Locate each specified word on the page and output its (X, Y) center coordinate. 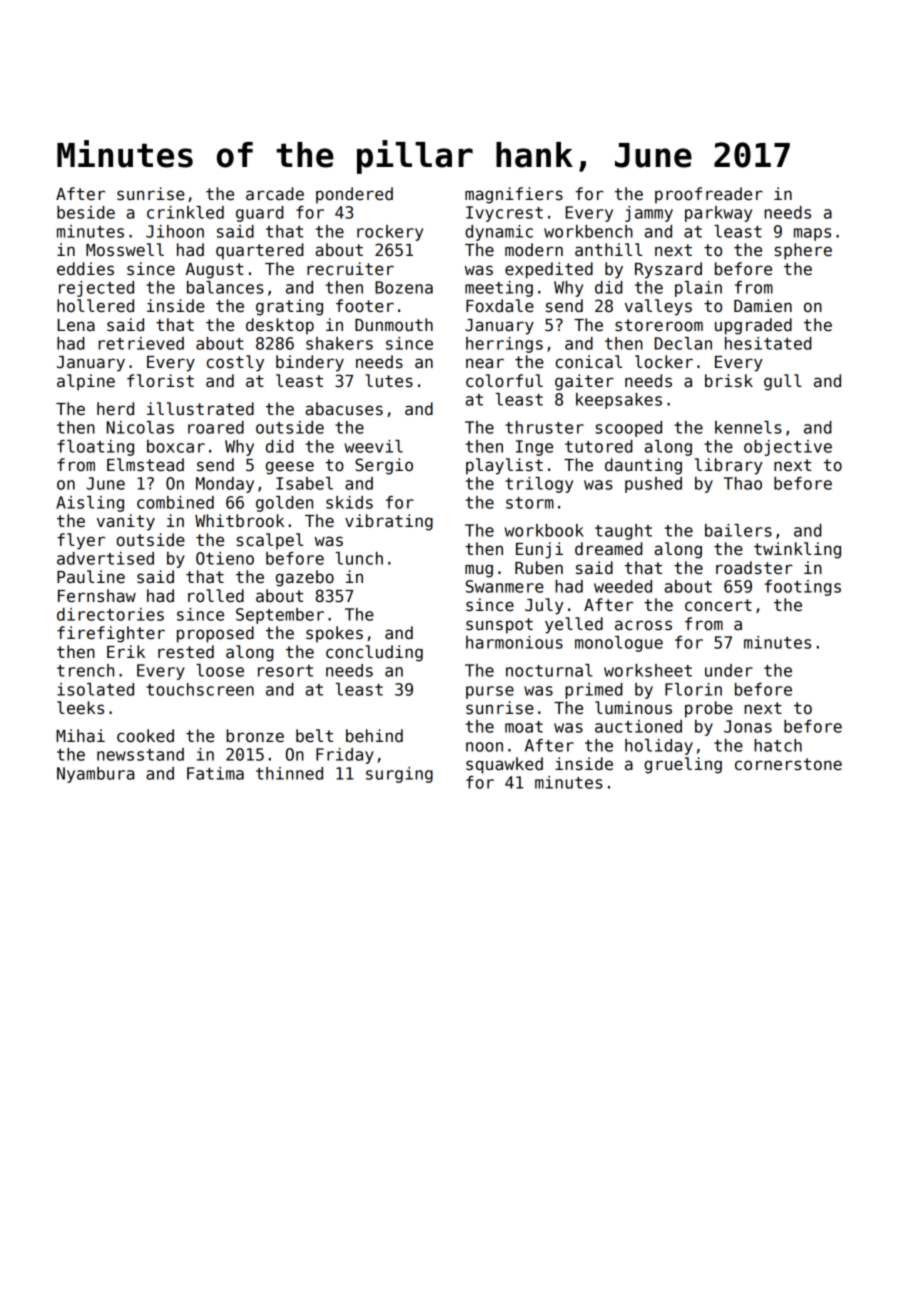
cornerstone (788, 764)
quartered (260, 251)
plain (698, 289)
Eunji (539, 550)
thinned (289, 773)
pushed (653, 485)
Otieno (225, 558)
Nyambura (95, 775)
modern (534, 250)
